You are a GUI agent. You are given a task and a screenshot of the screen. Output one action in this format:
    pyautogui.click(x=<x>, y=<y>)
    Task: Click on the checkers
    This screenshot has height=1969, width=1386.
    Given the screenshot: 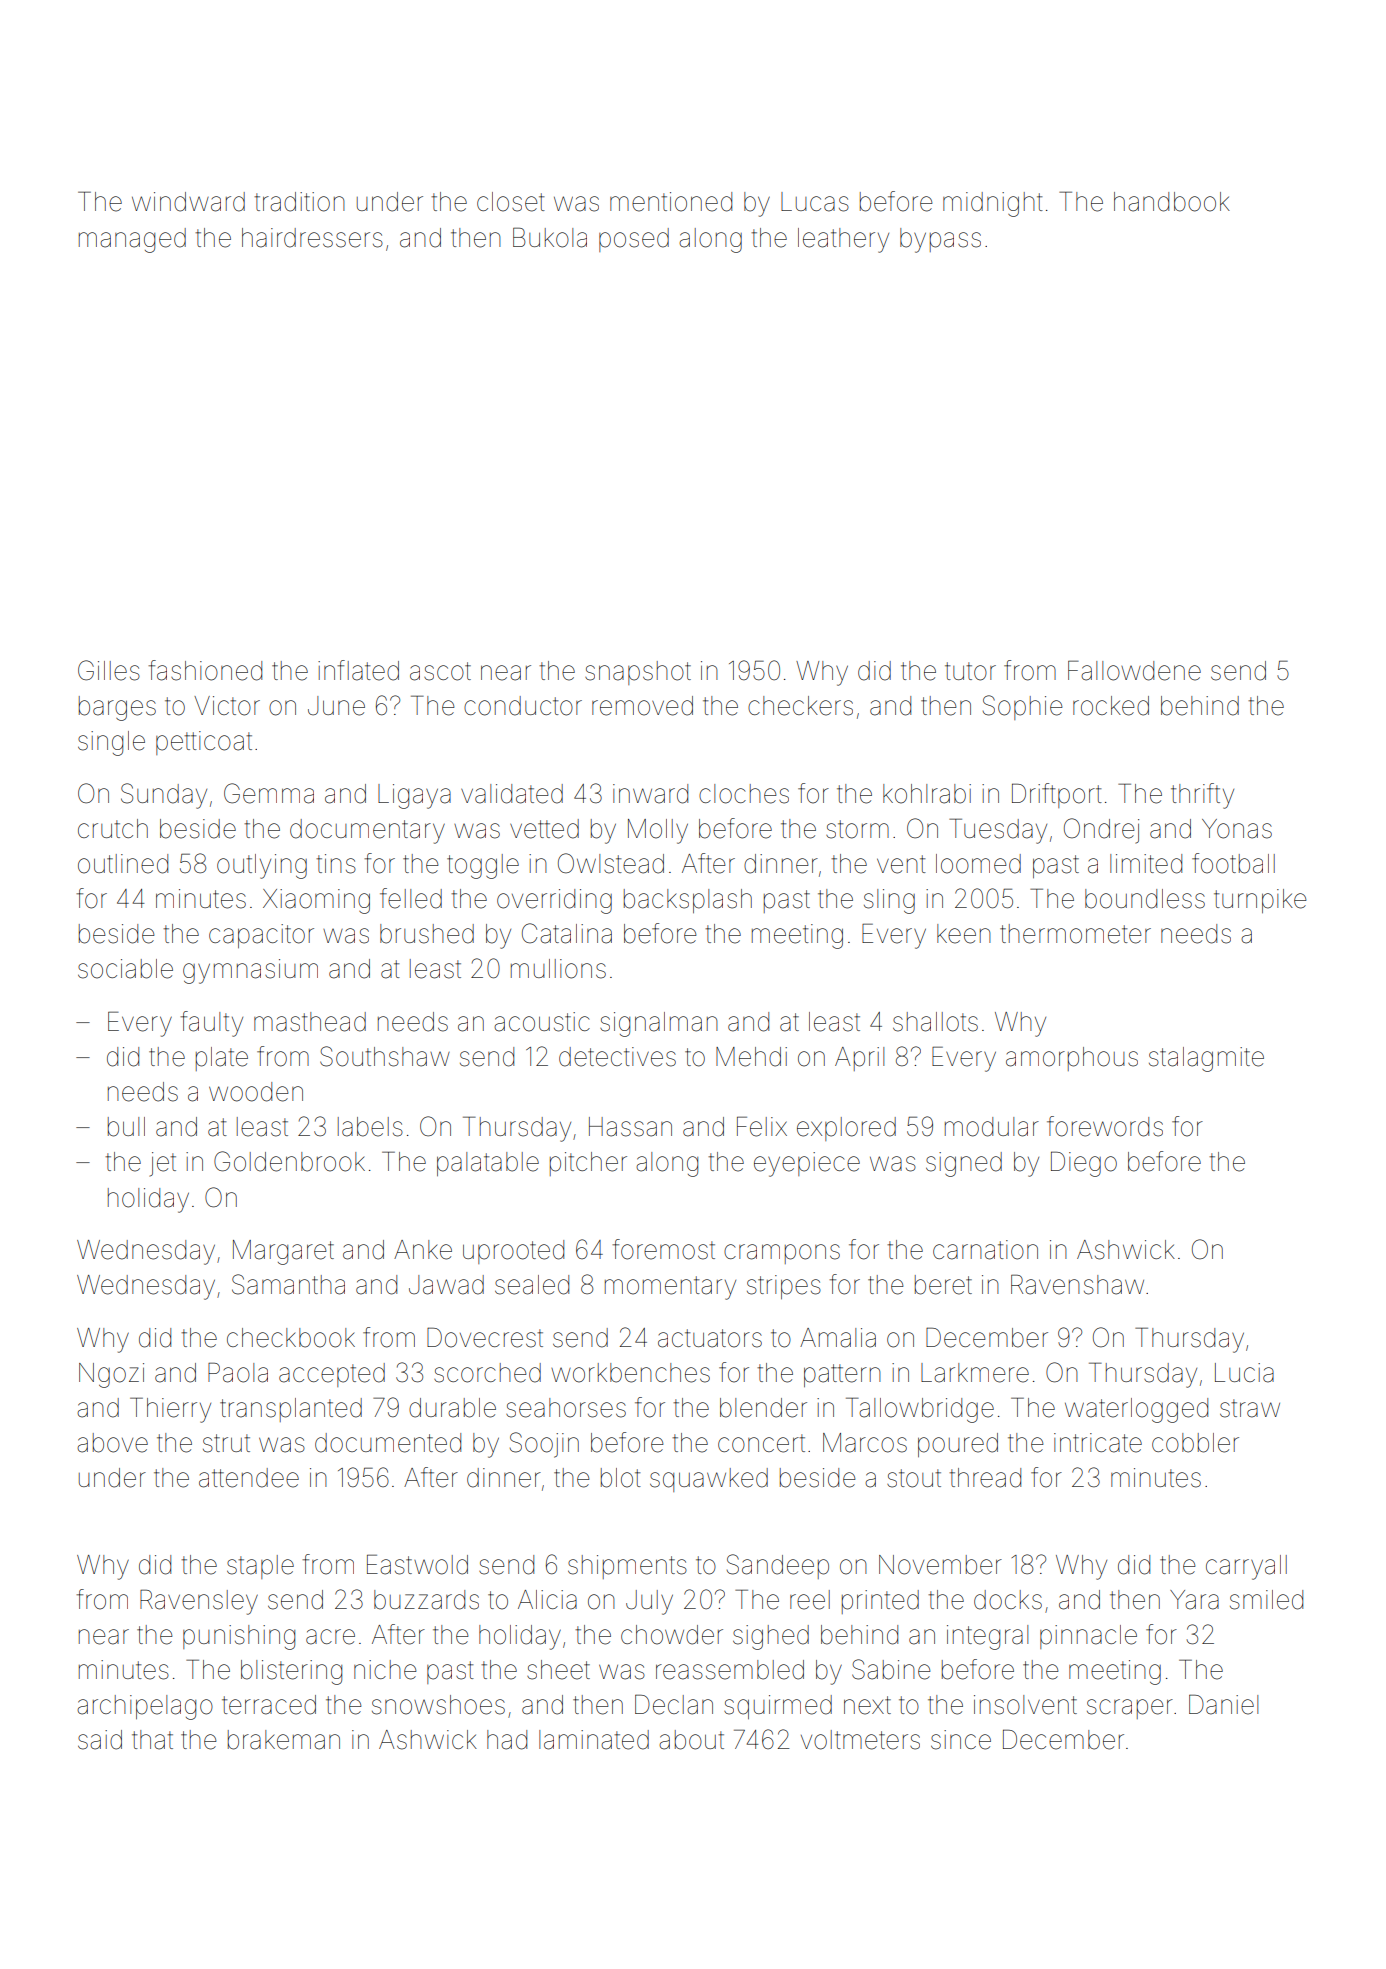 What is the action you would take?
    pyautogui.click(x=800, y=706)
